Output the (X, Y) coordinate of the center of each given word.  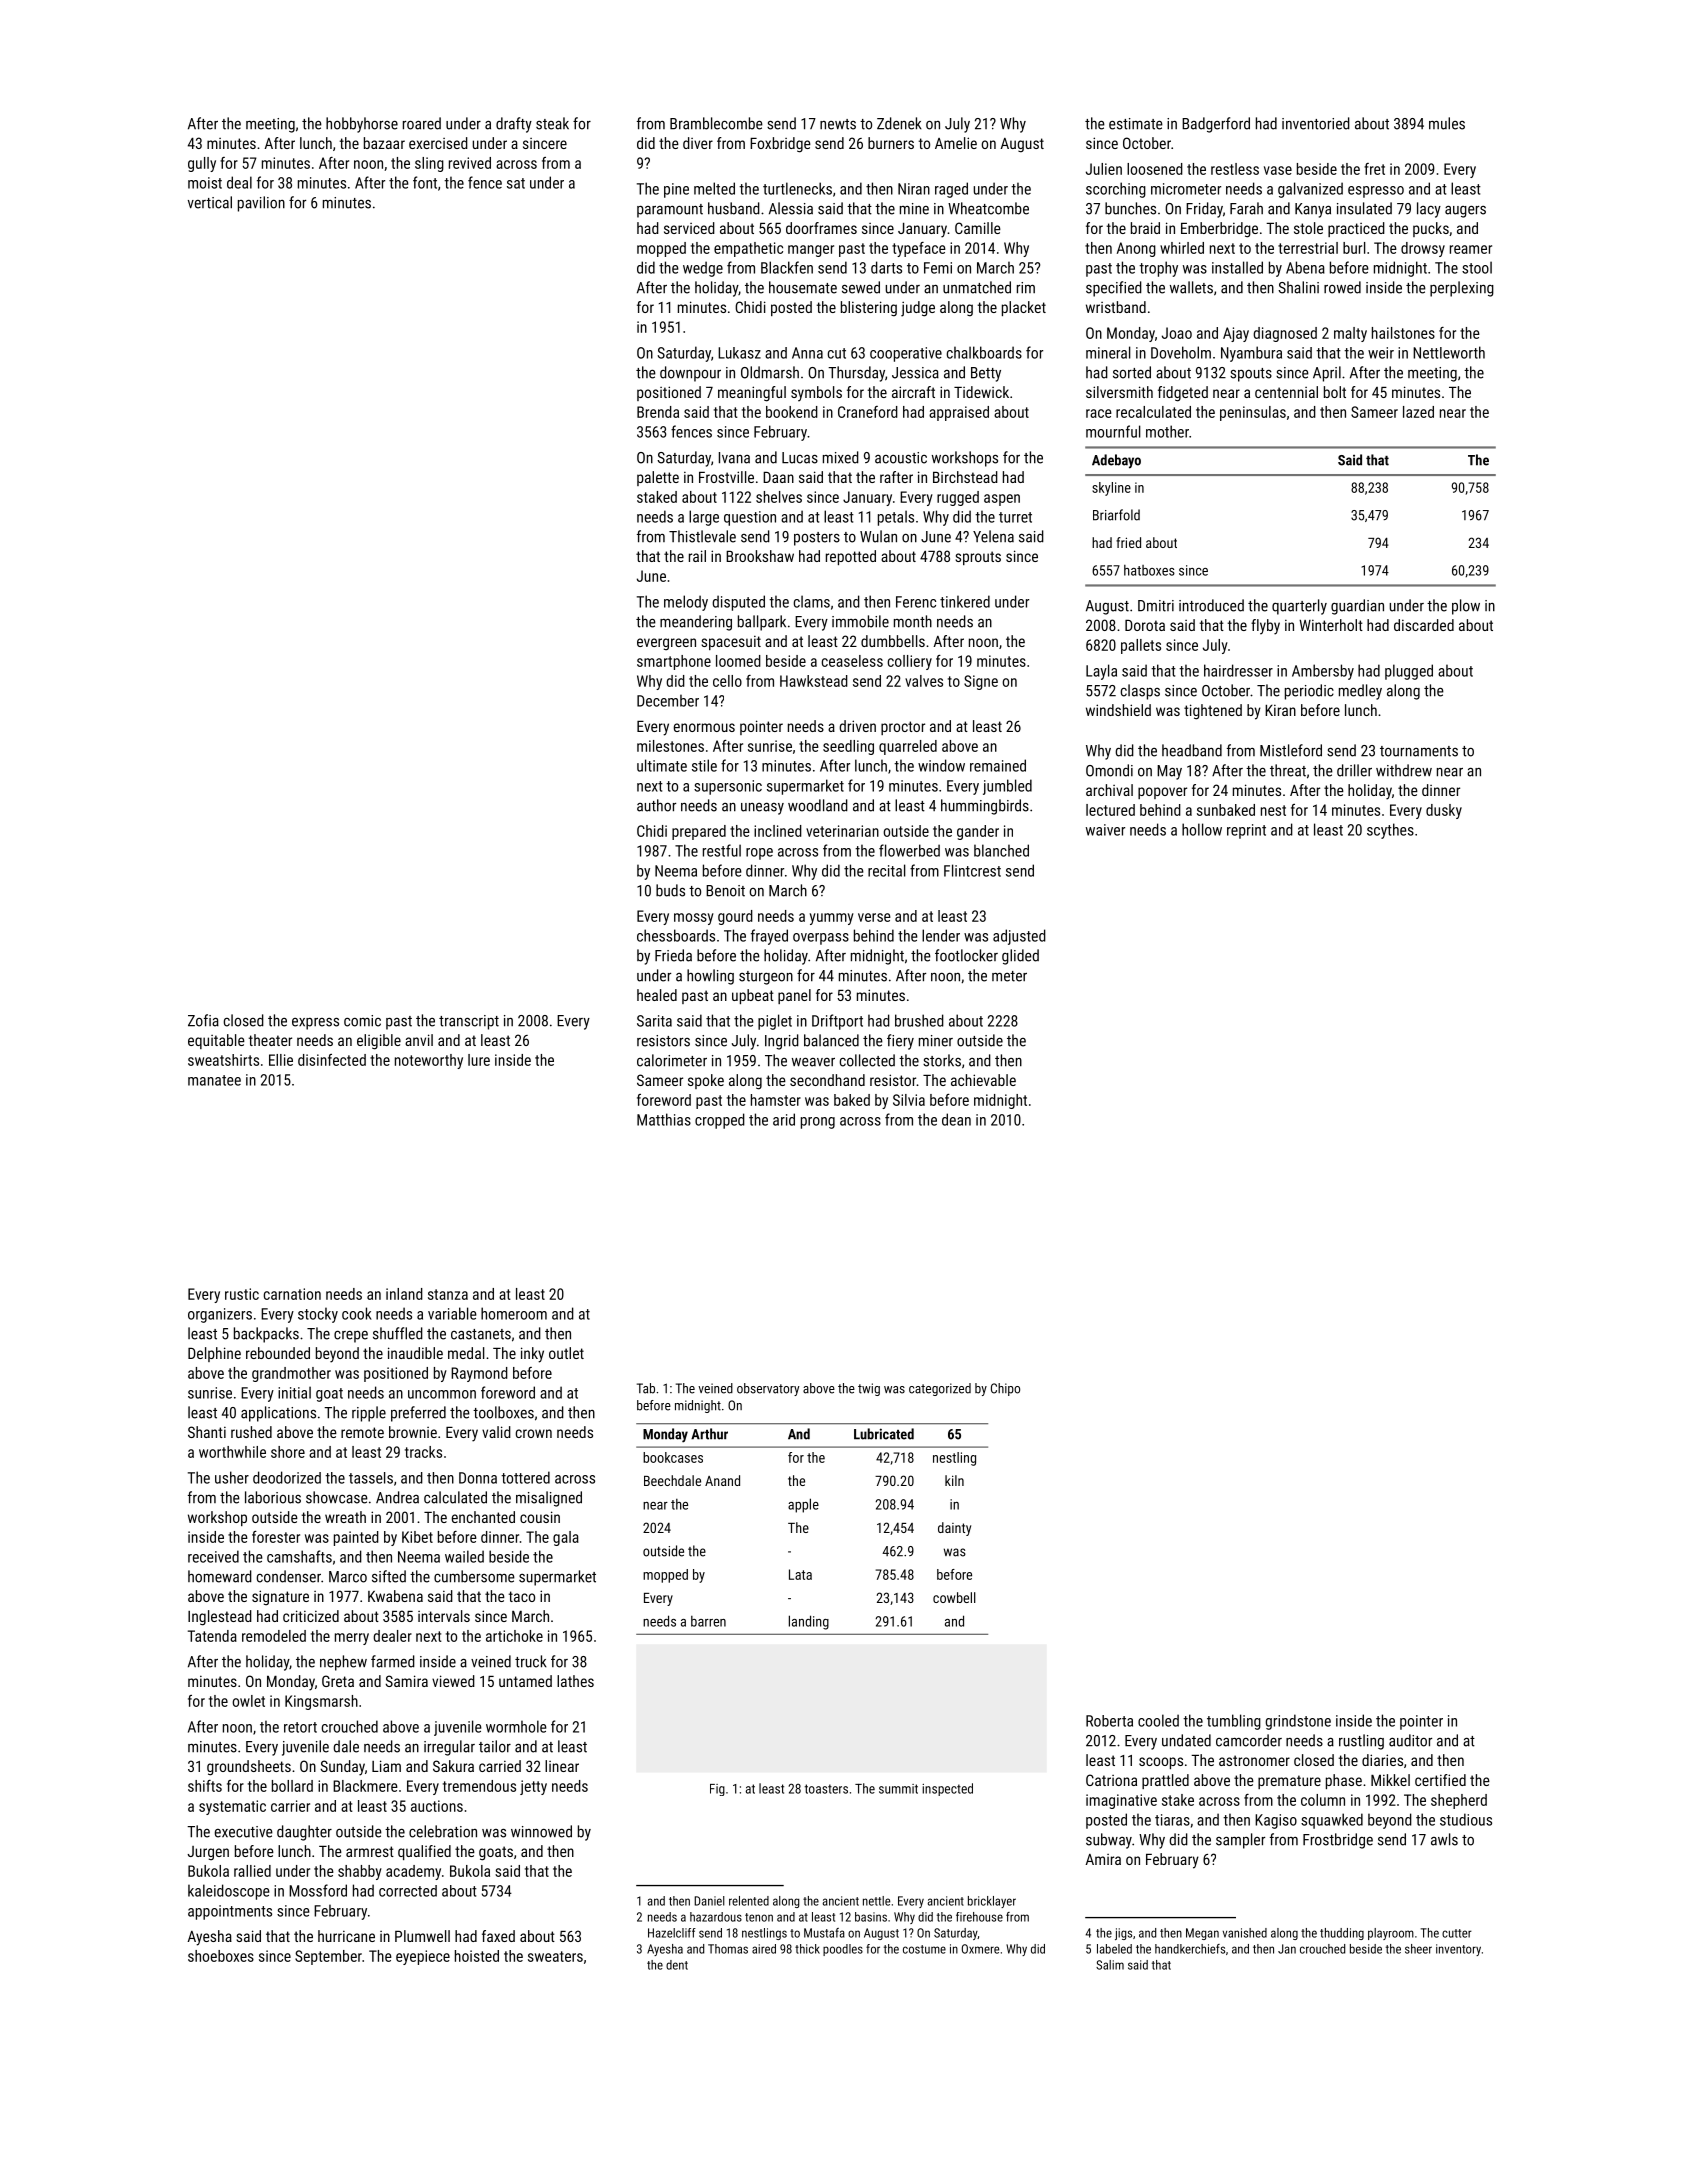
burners (891, 143)
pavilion (261, 204)
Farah (1246, 208)
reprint (1246, 831)
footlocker (966, 955)
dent (677, 1965)
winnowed (541, 1831)
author (656, 805)
